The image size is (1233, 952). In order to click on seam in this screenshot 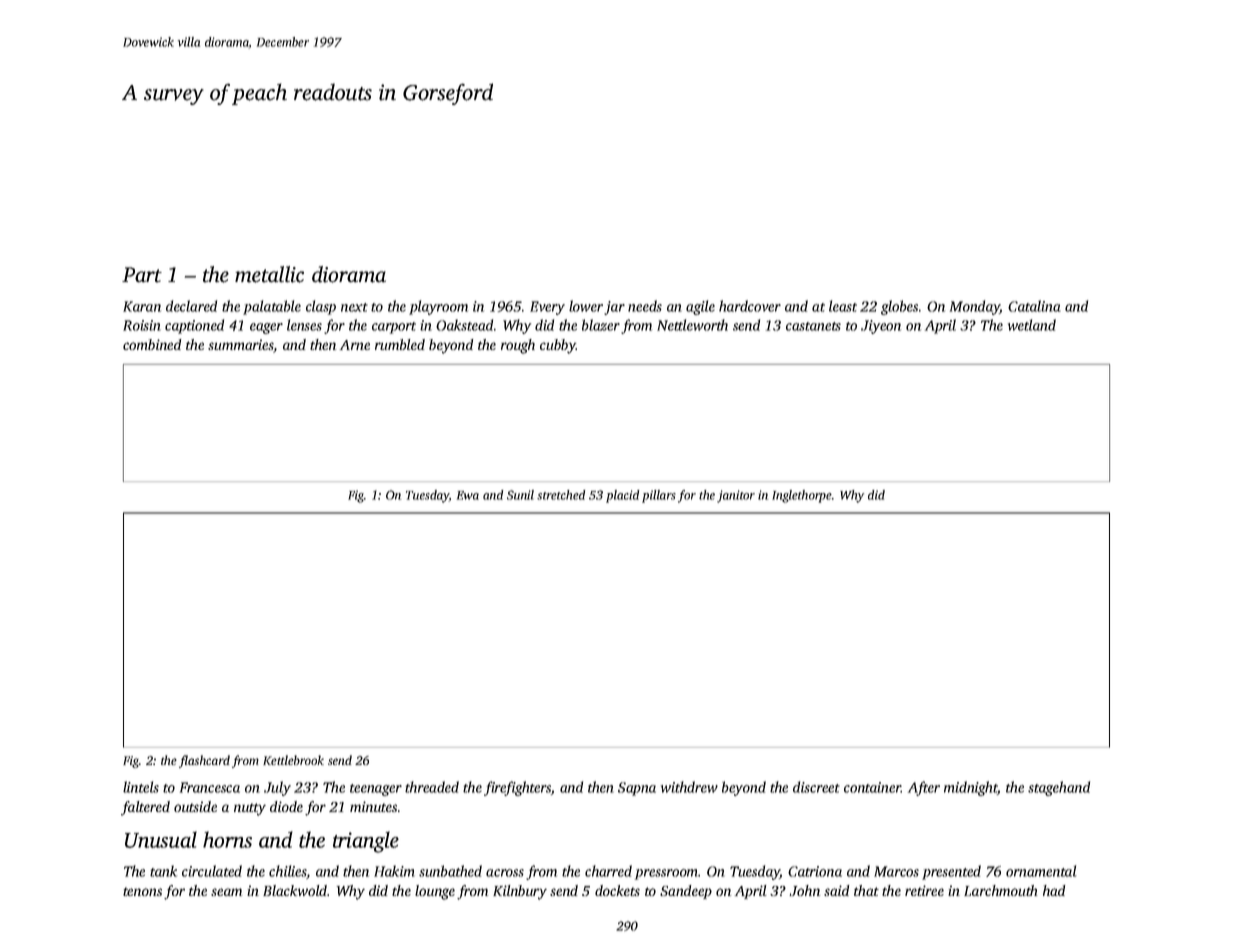, I will do `click(226, 892)`.
